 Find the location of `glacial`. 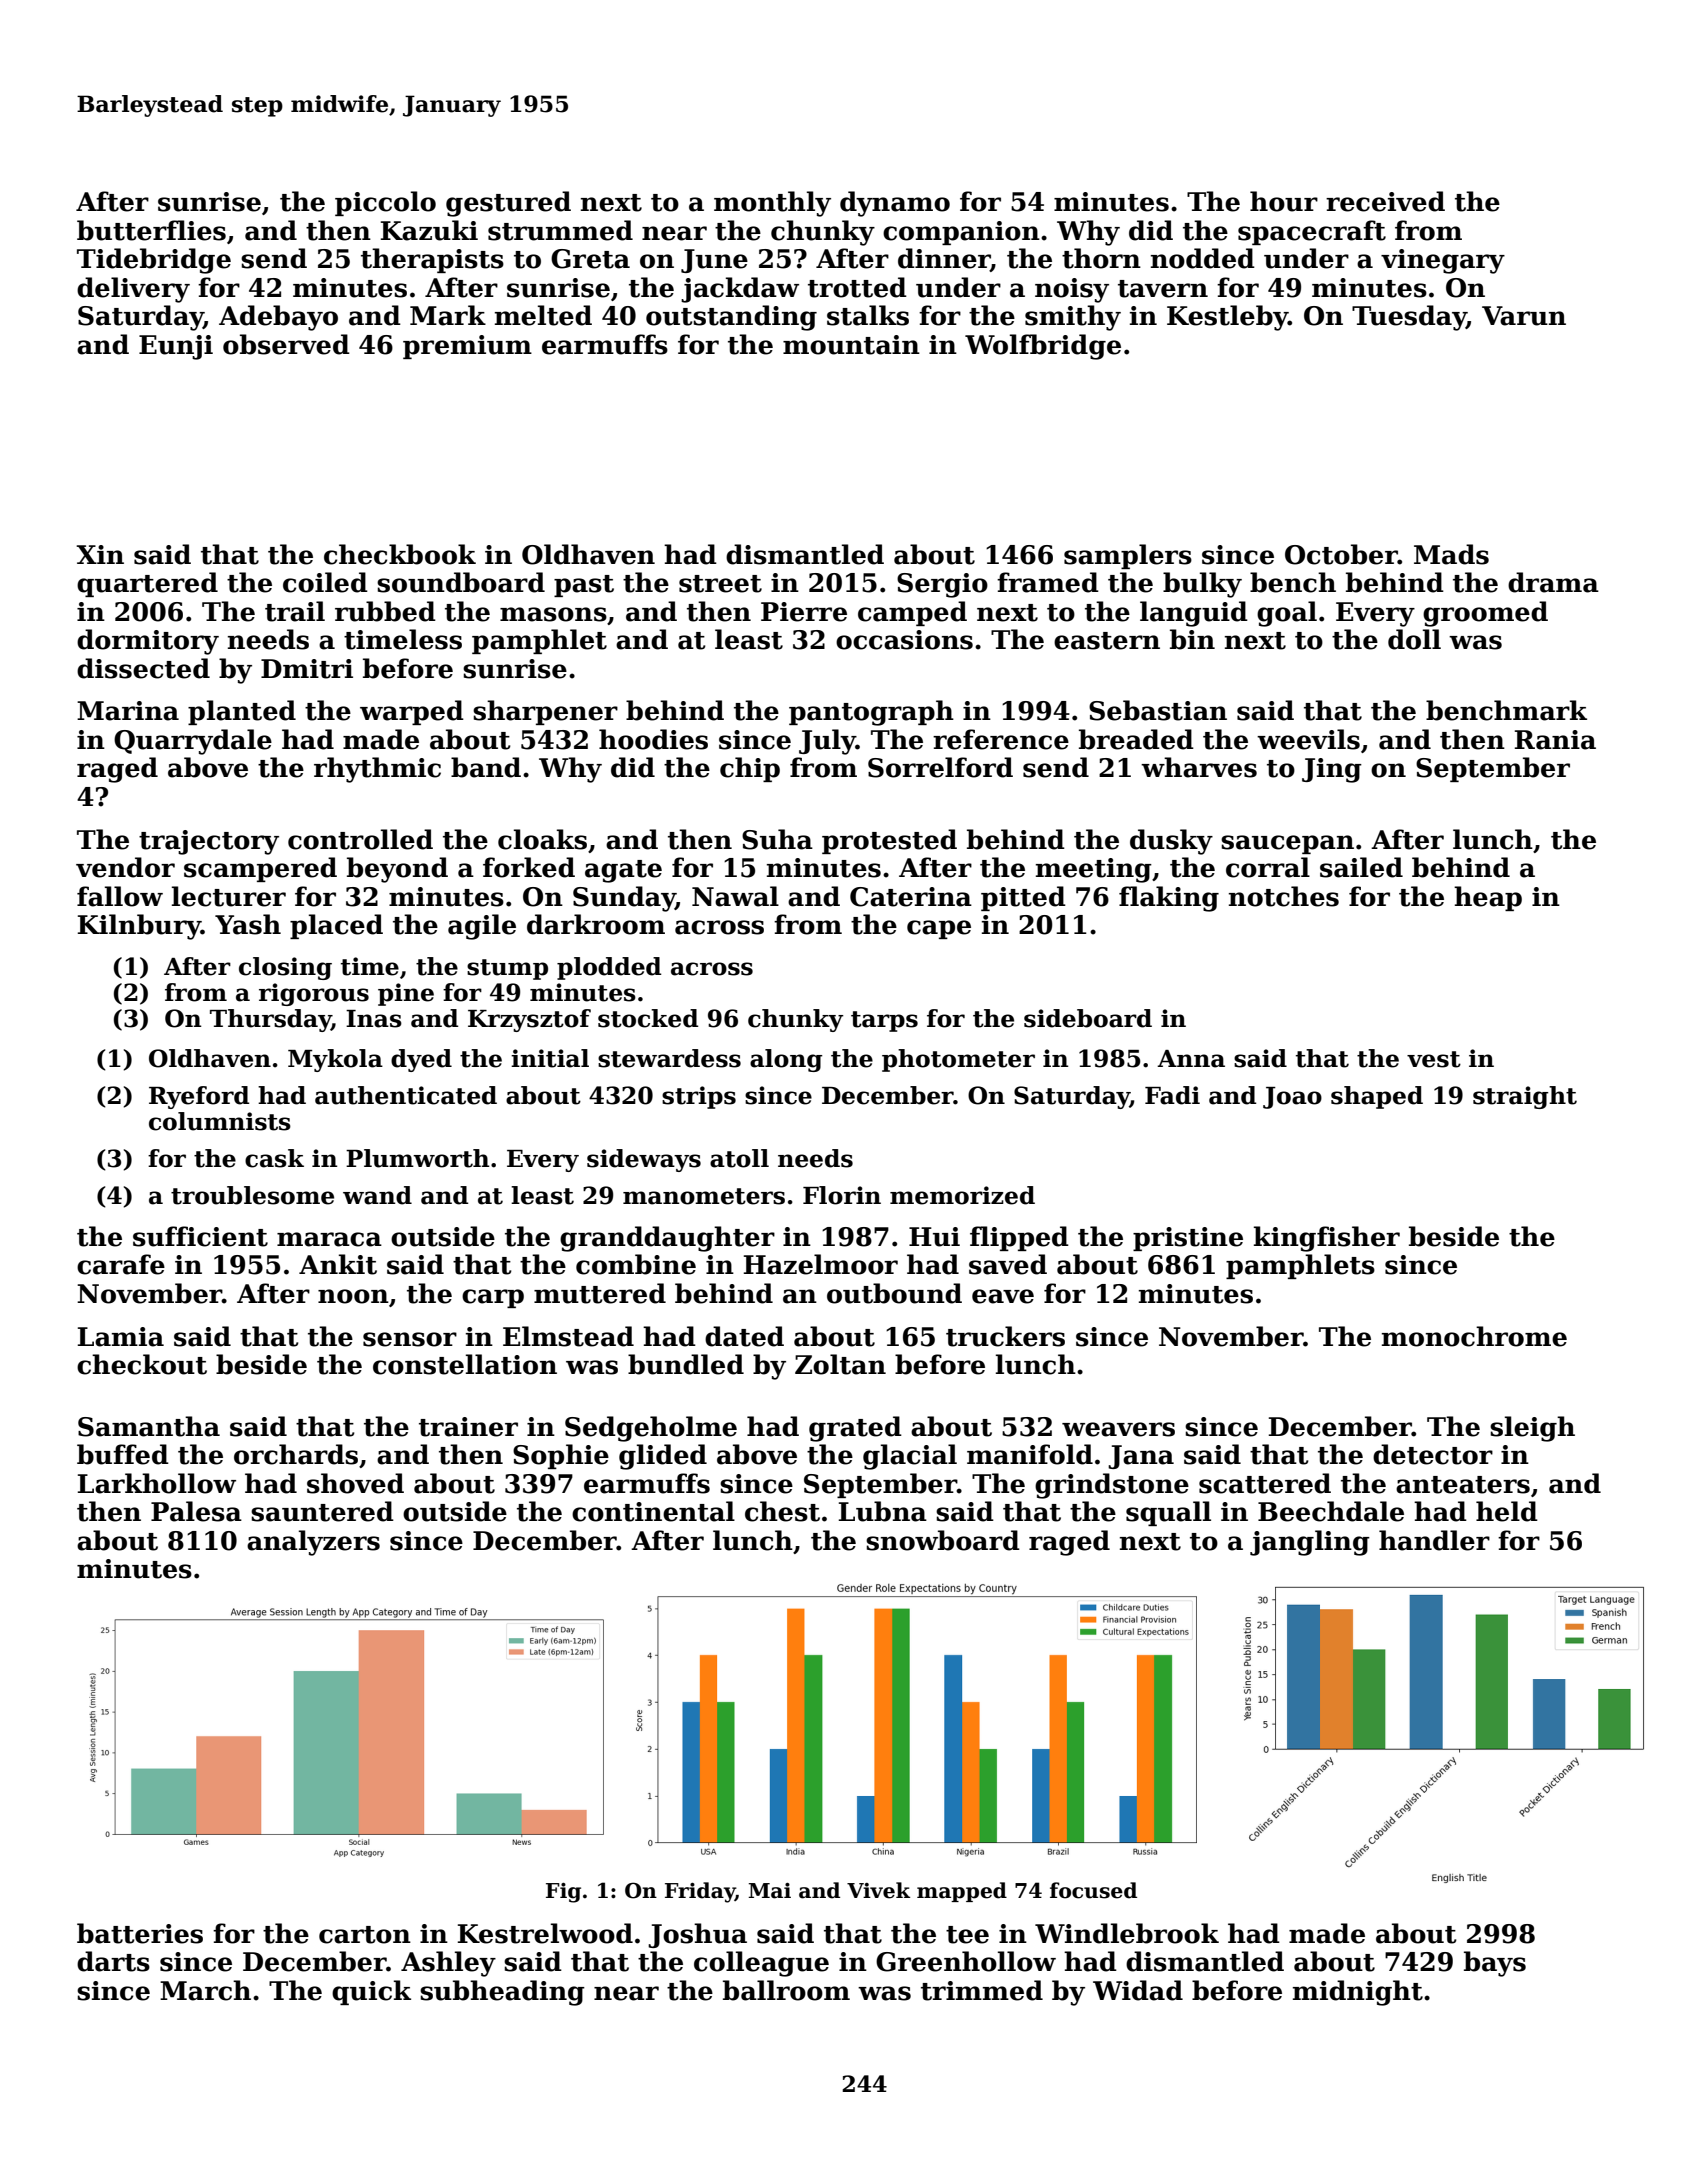

glacial is located at coordinates (910, 1457).
